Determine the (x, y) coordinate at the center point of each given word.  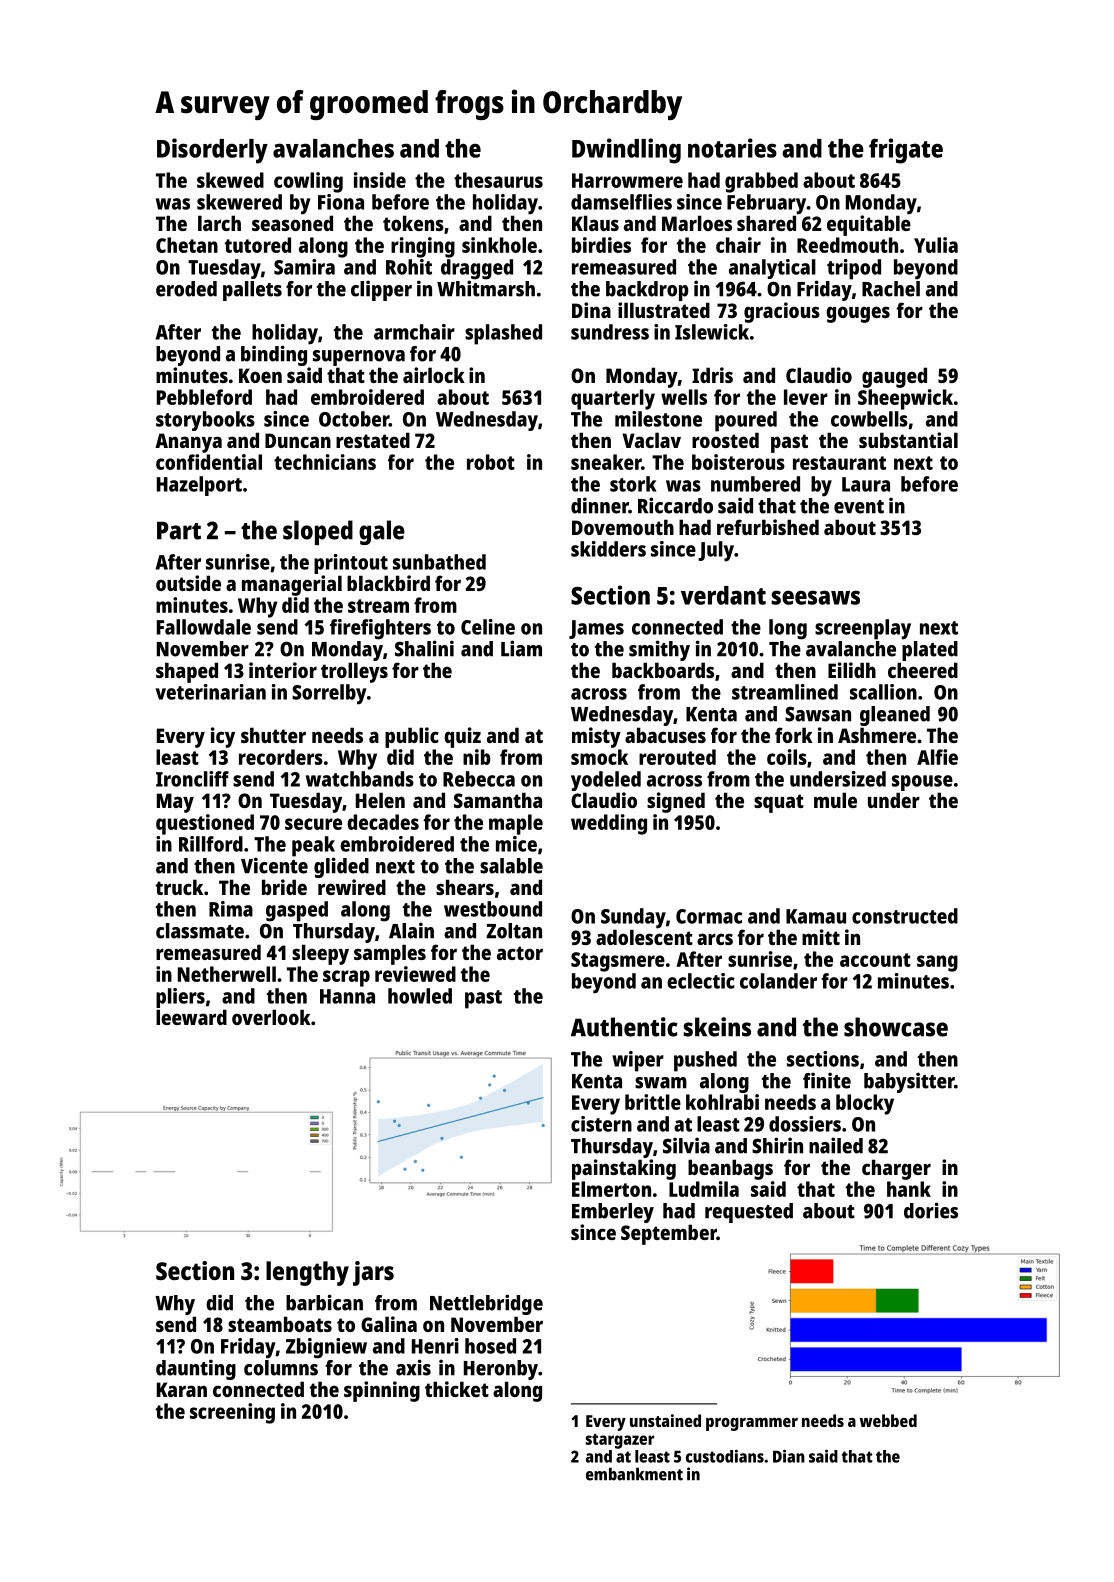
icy (223, 737)
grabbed (761, 182)
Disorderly (212, 151)
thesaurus (498, 180)
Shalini (424, 648)
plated (930, 651)
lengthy (307, 1273)
